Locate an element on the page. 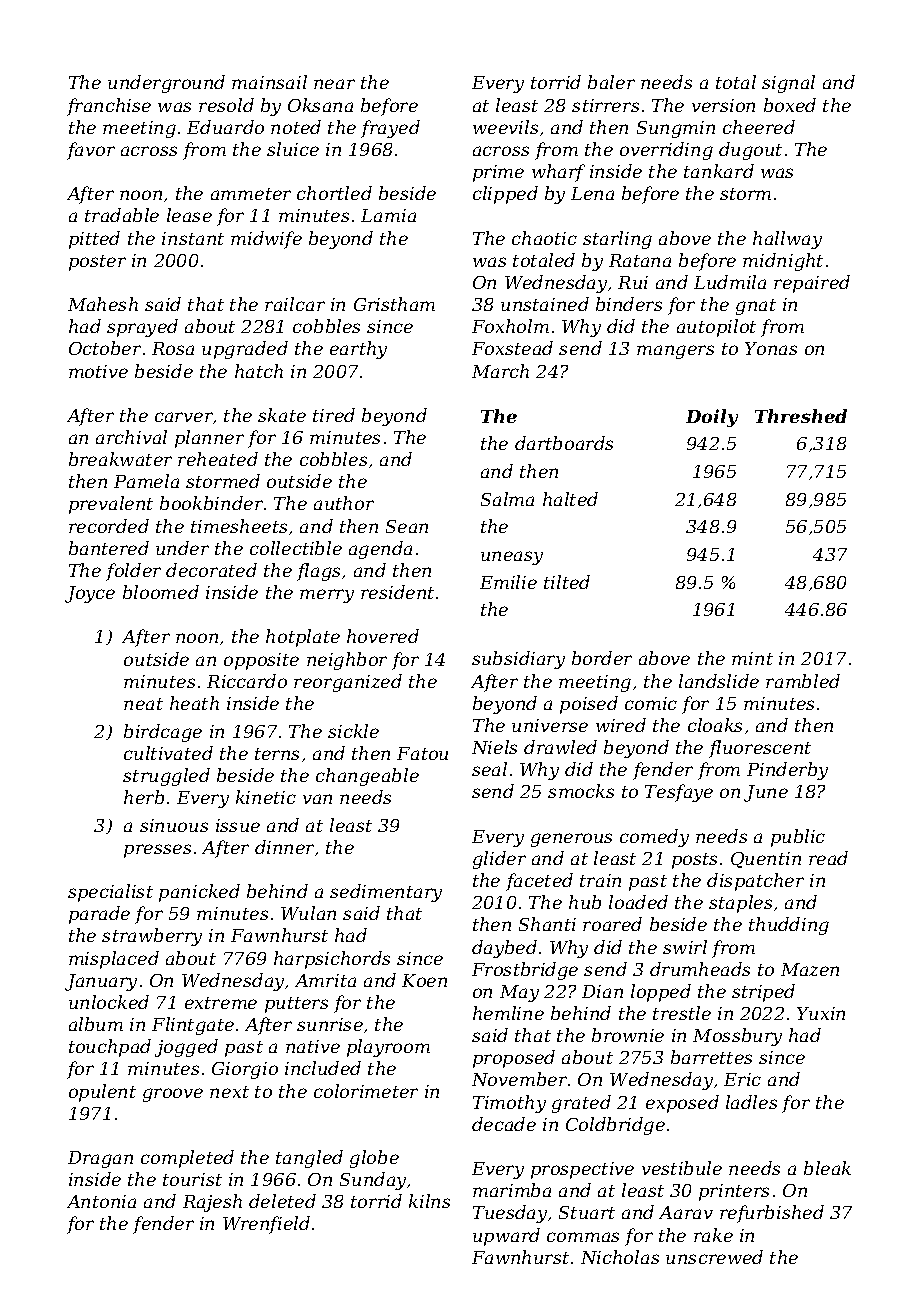  franchise is located at coordinates (109, 107).
